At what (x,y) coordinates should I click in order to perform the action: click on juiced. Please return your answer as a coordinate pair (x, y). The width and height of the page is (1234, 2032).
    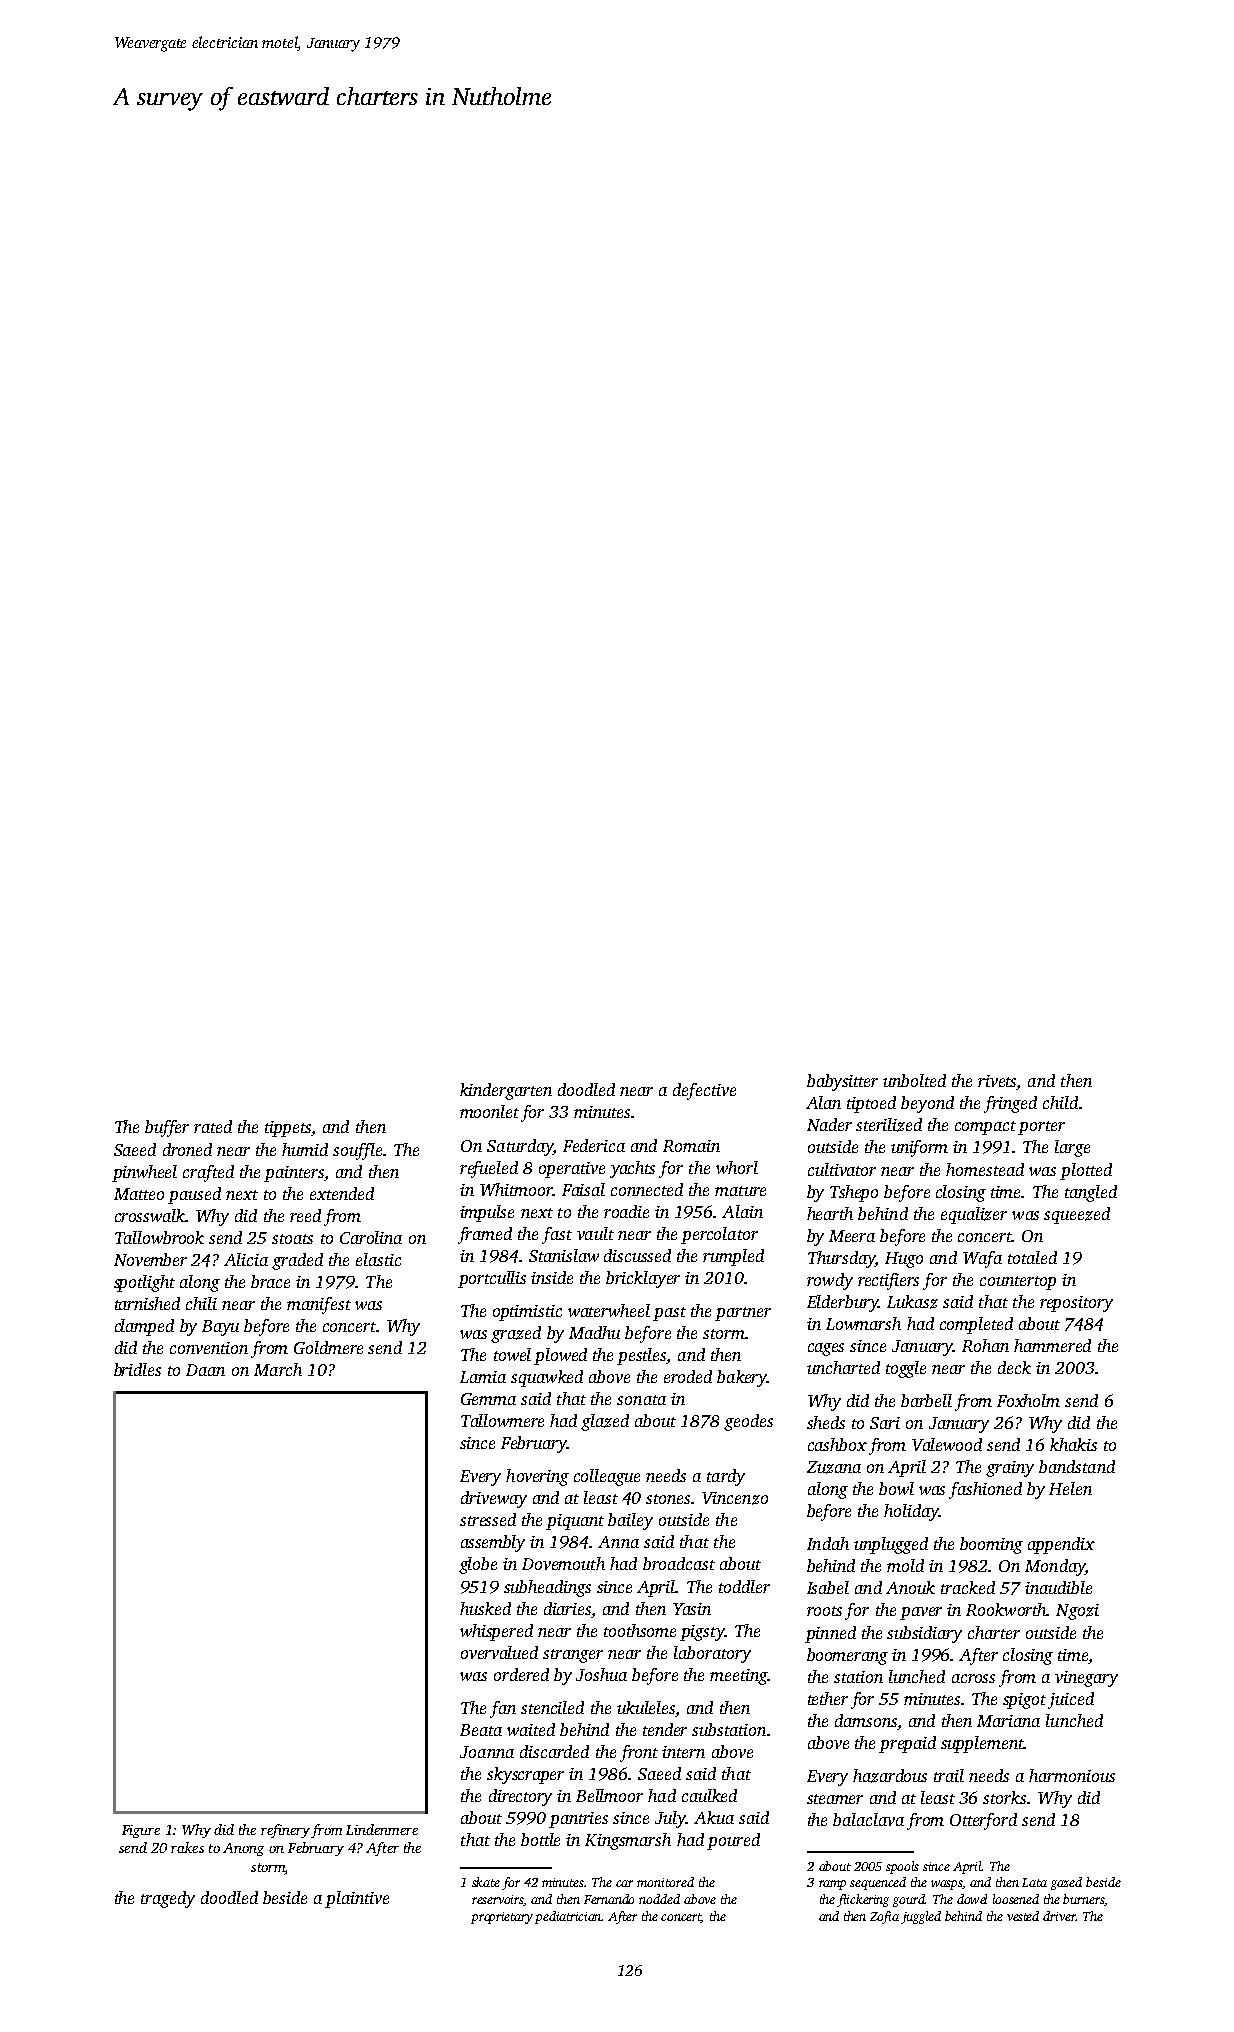
    Looking at the image, I should click on (1071, 1700).
